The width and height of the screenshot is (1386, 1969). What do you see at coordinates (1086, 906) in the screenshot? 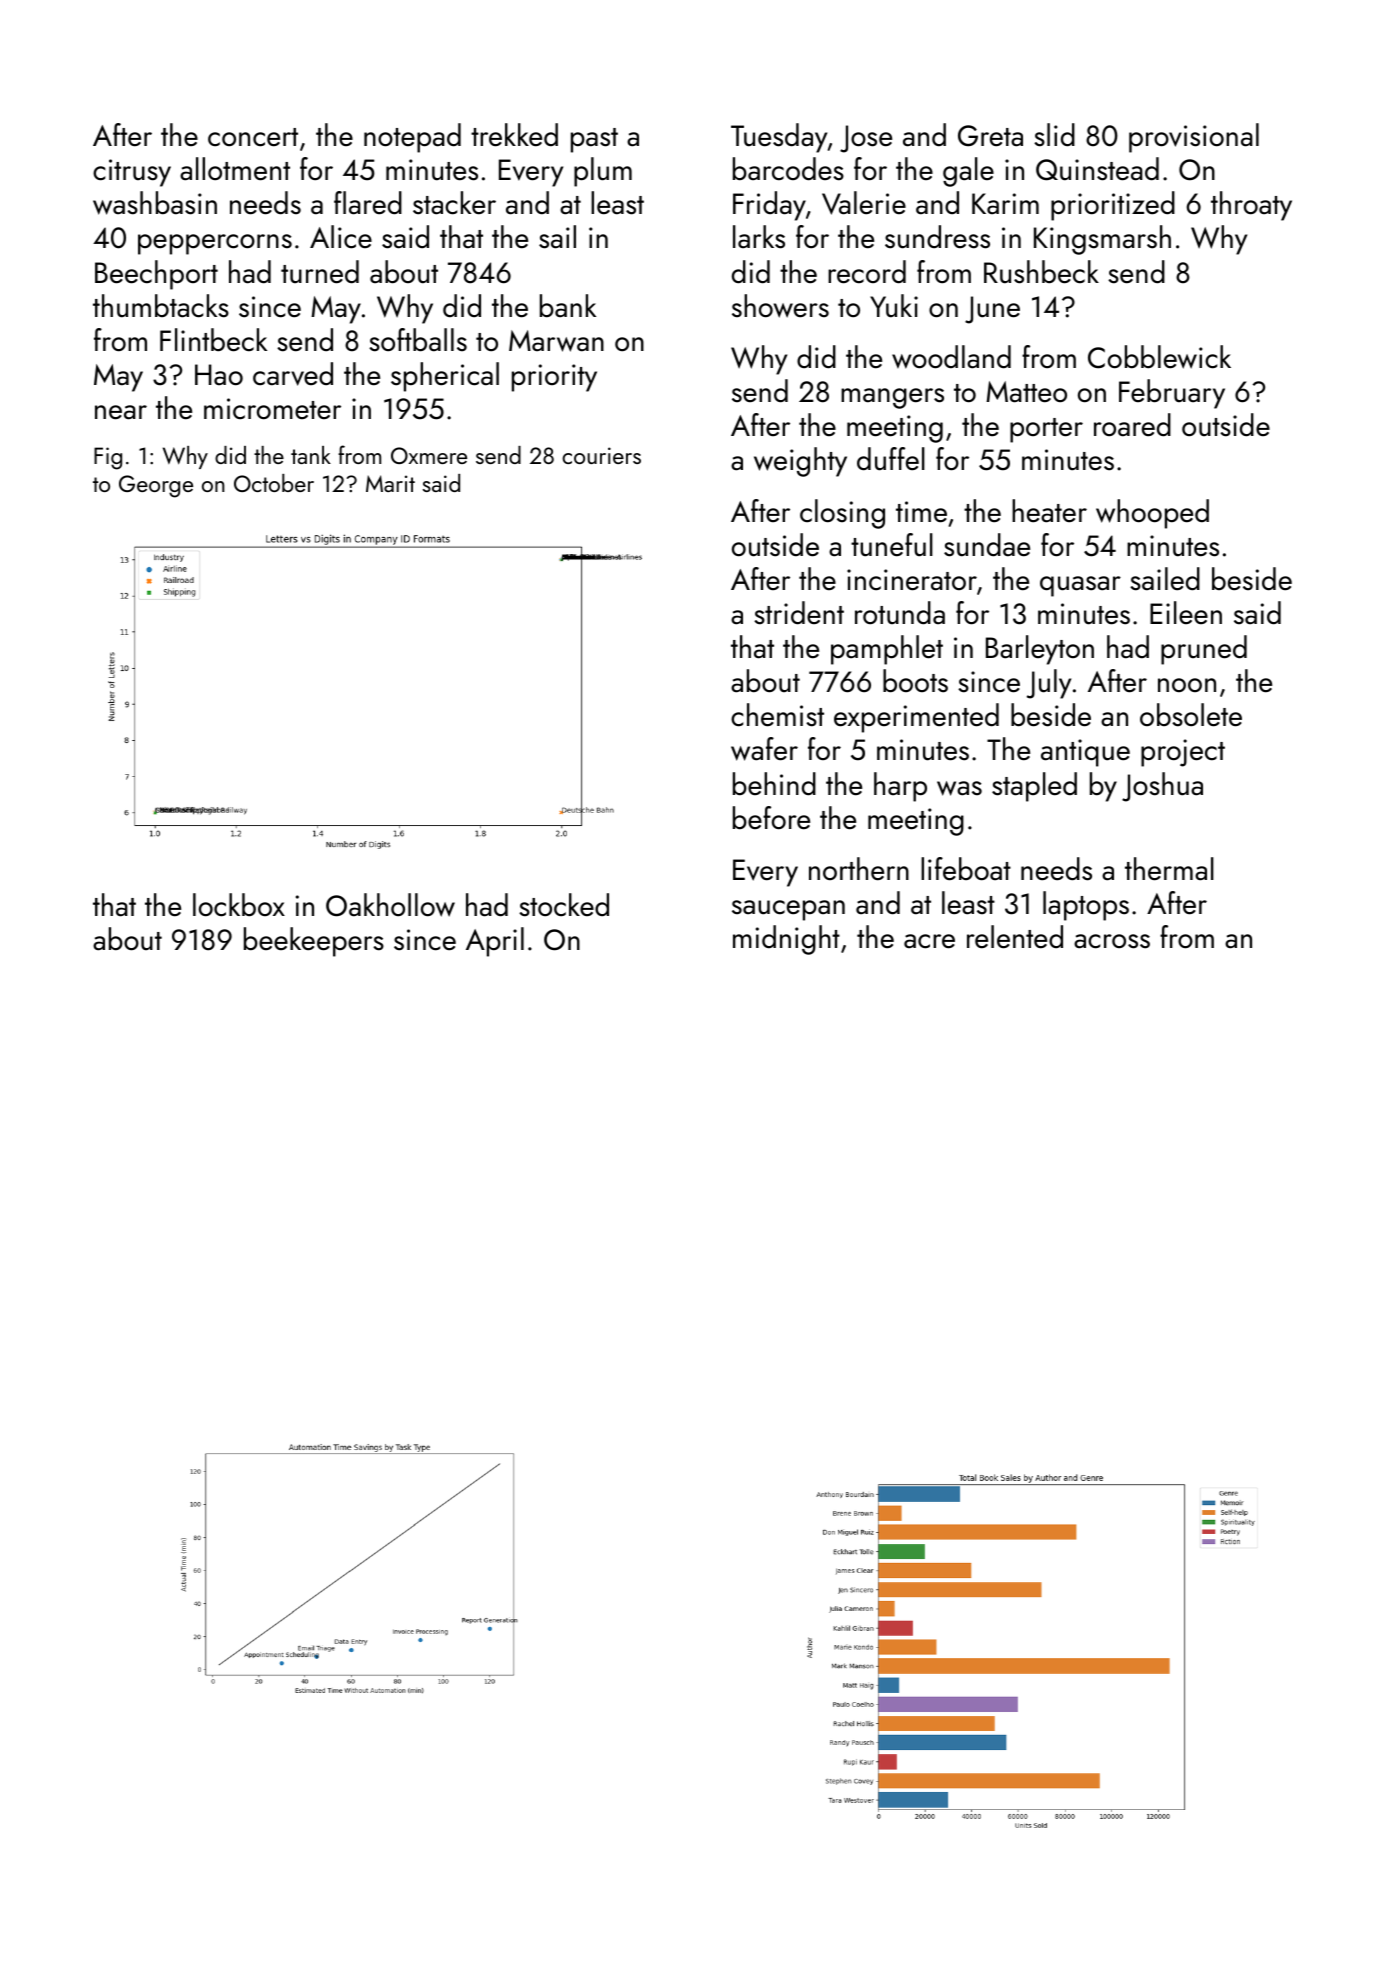
I see `laptops` at bounding box center [1086, 906].
